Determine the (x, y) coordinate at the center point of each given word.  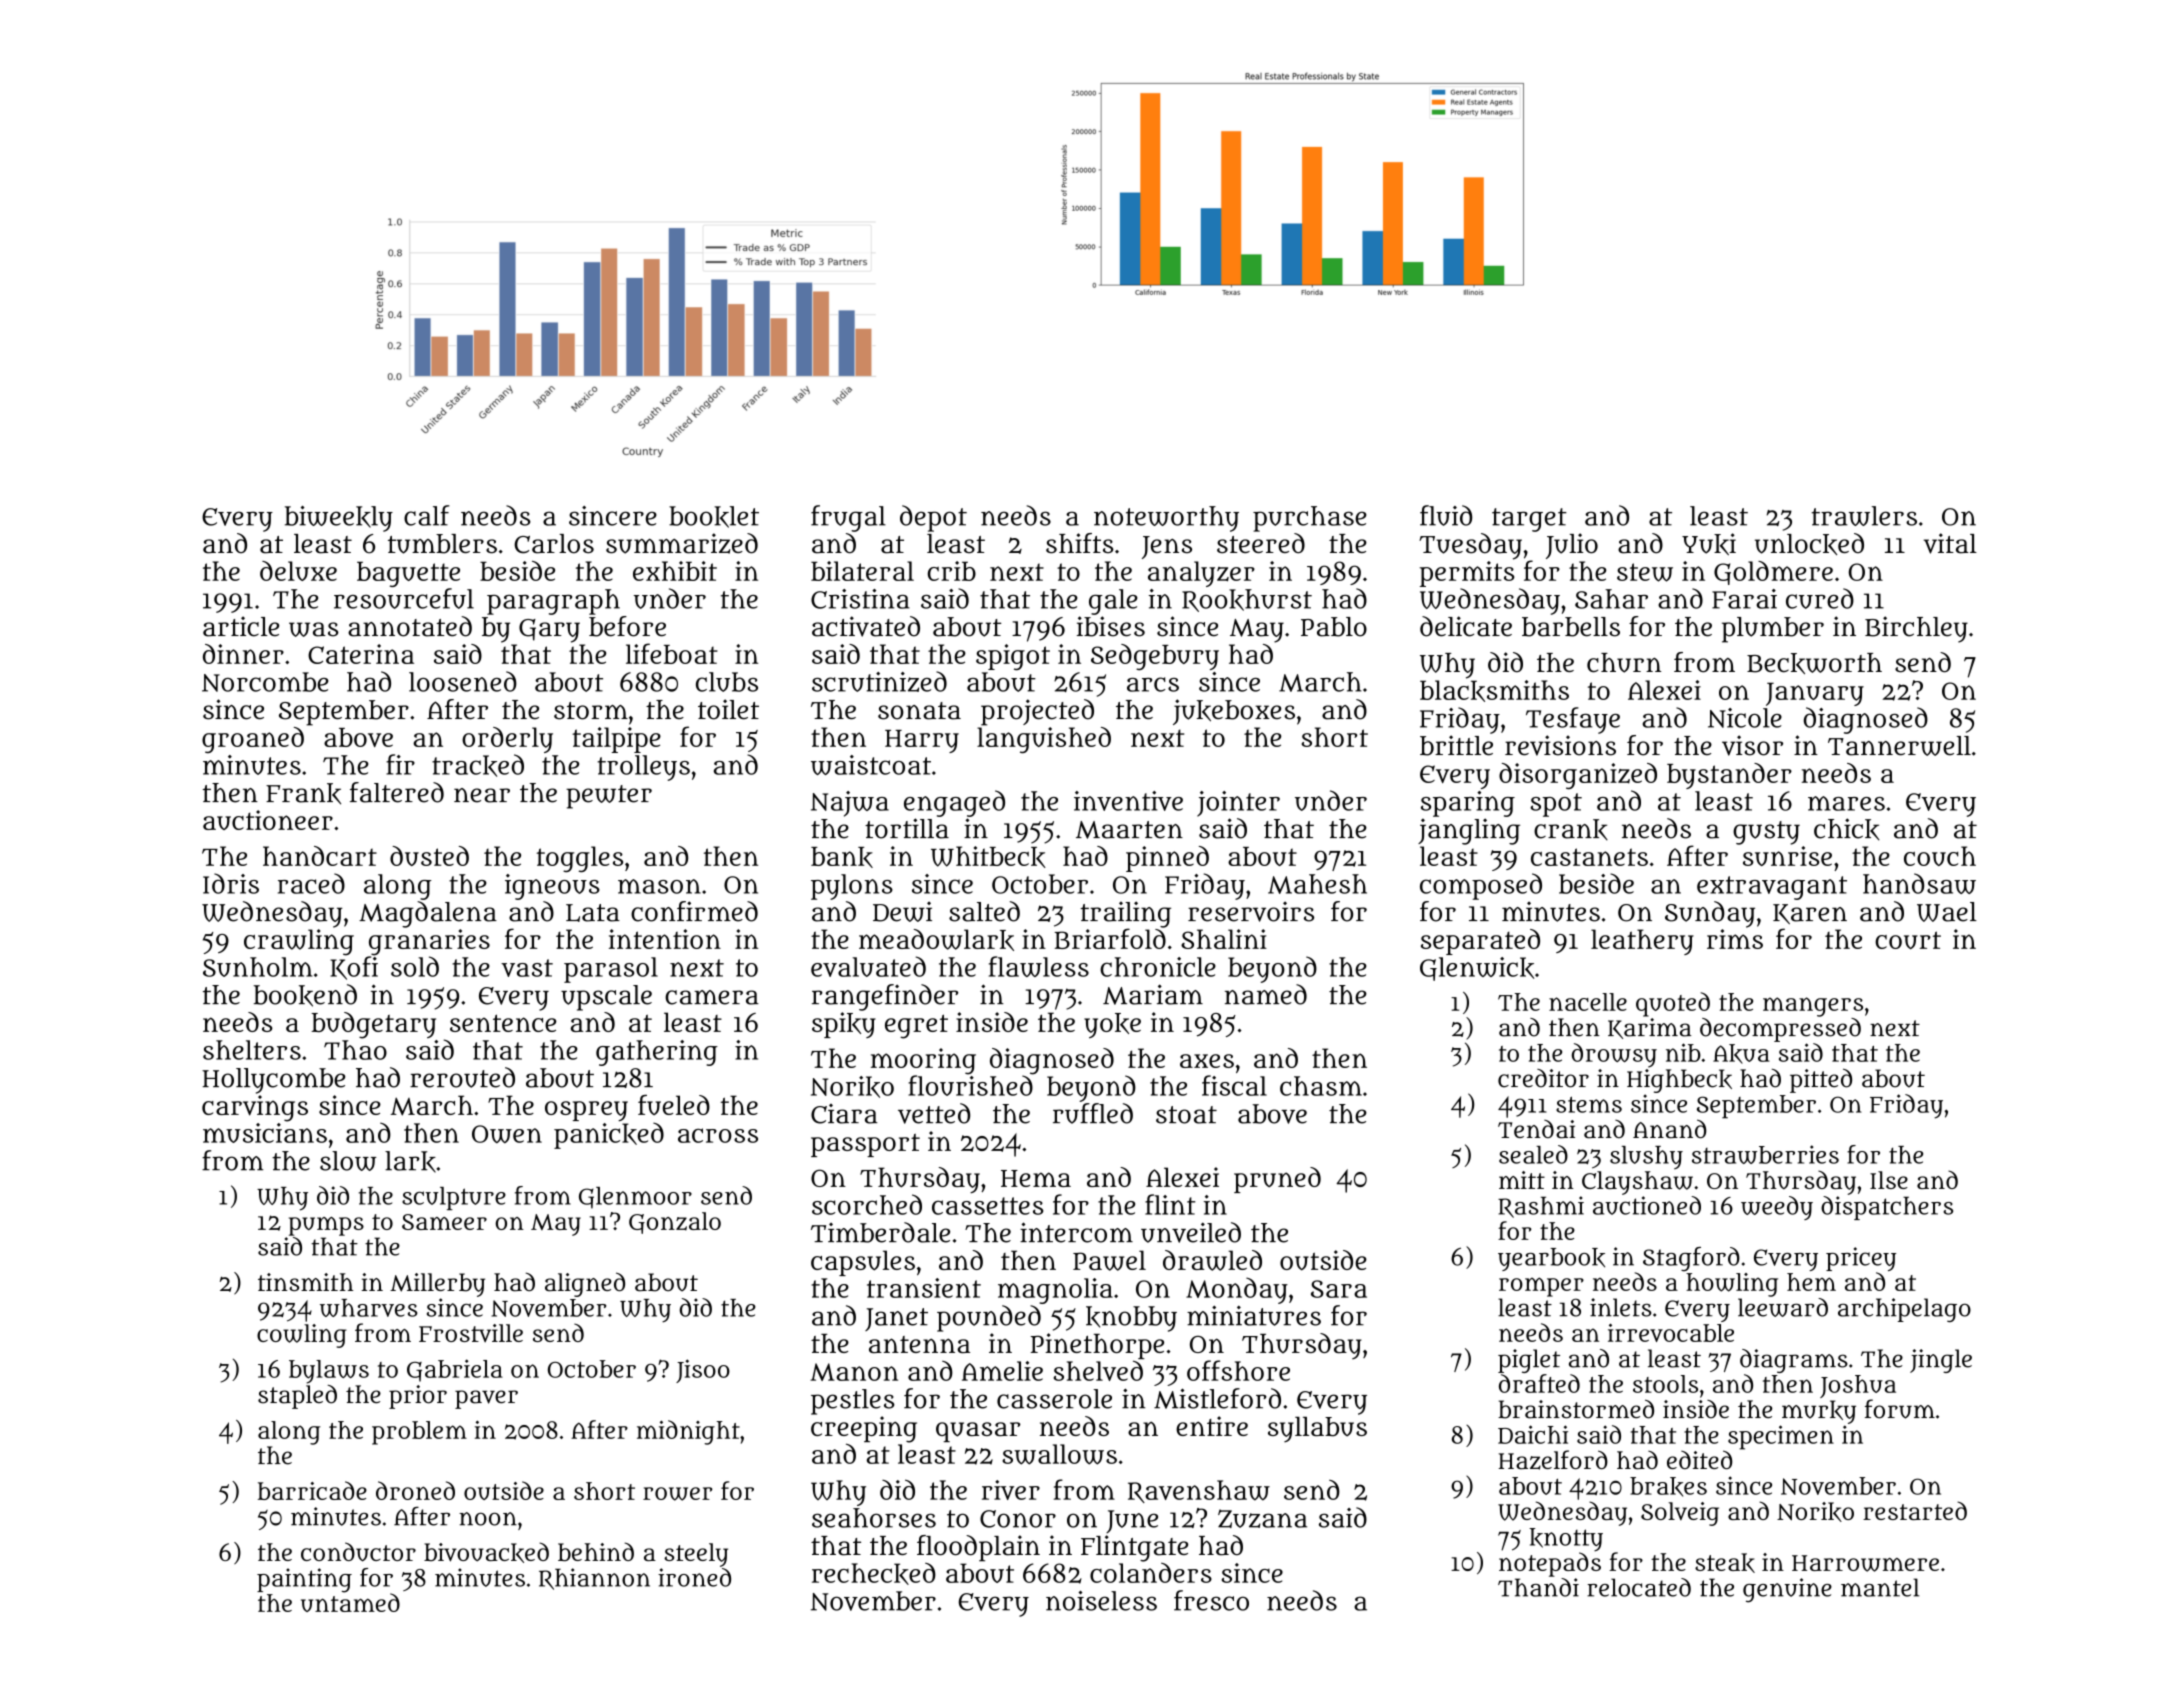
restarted (1915, 1510)
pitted (1821, 1080)
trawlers (1864, 516)
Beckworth (1814, 663)
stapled (297, 1397)
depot (933, 518)
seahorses (874, 1518)
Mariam (1153, 994)
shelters (252, 1050)
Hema (1036, 1178)
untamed (350, 1602)
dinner (243, 654)
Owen (507, 1134)
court (1908, 940)
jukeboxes (1234, 712)
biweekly (339, 519)
